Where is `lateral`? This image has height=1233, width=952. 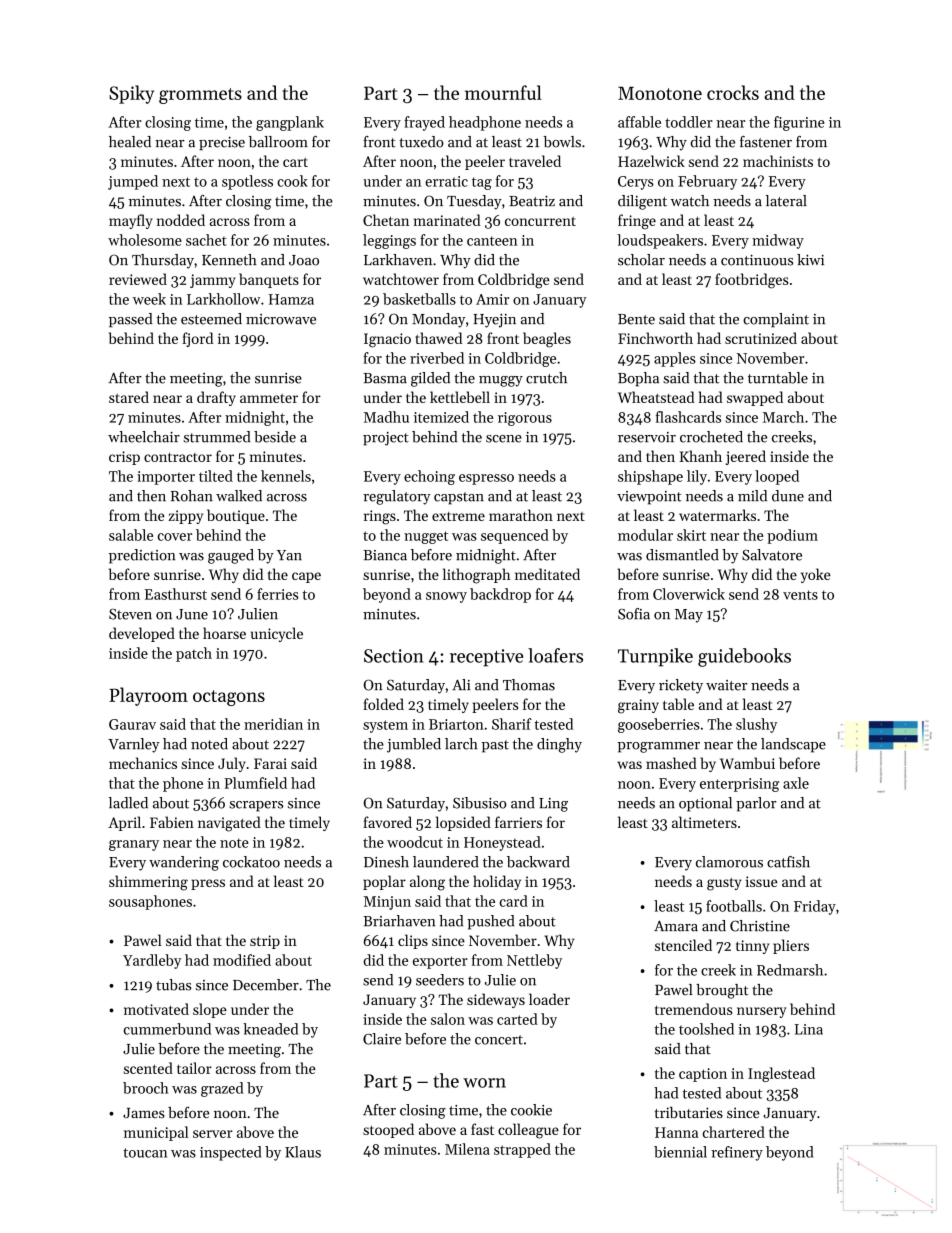 lateral is located at coordinates (786, 201).
